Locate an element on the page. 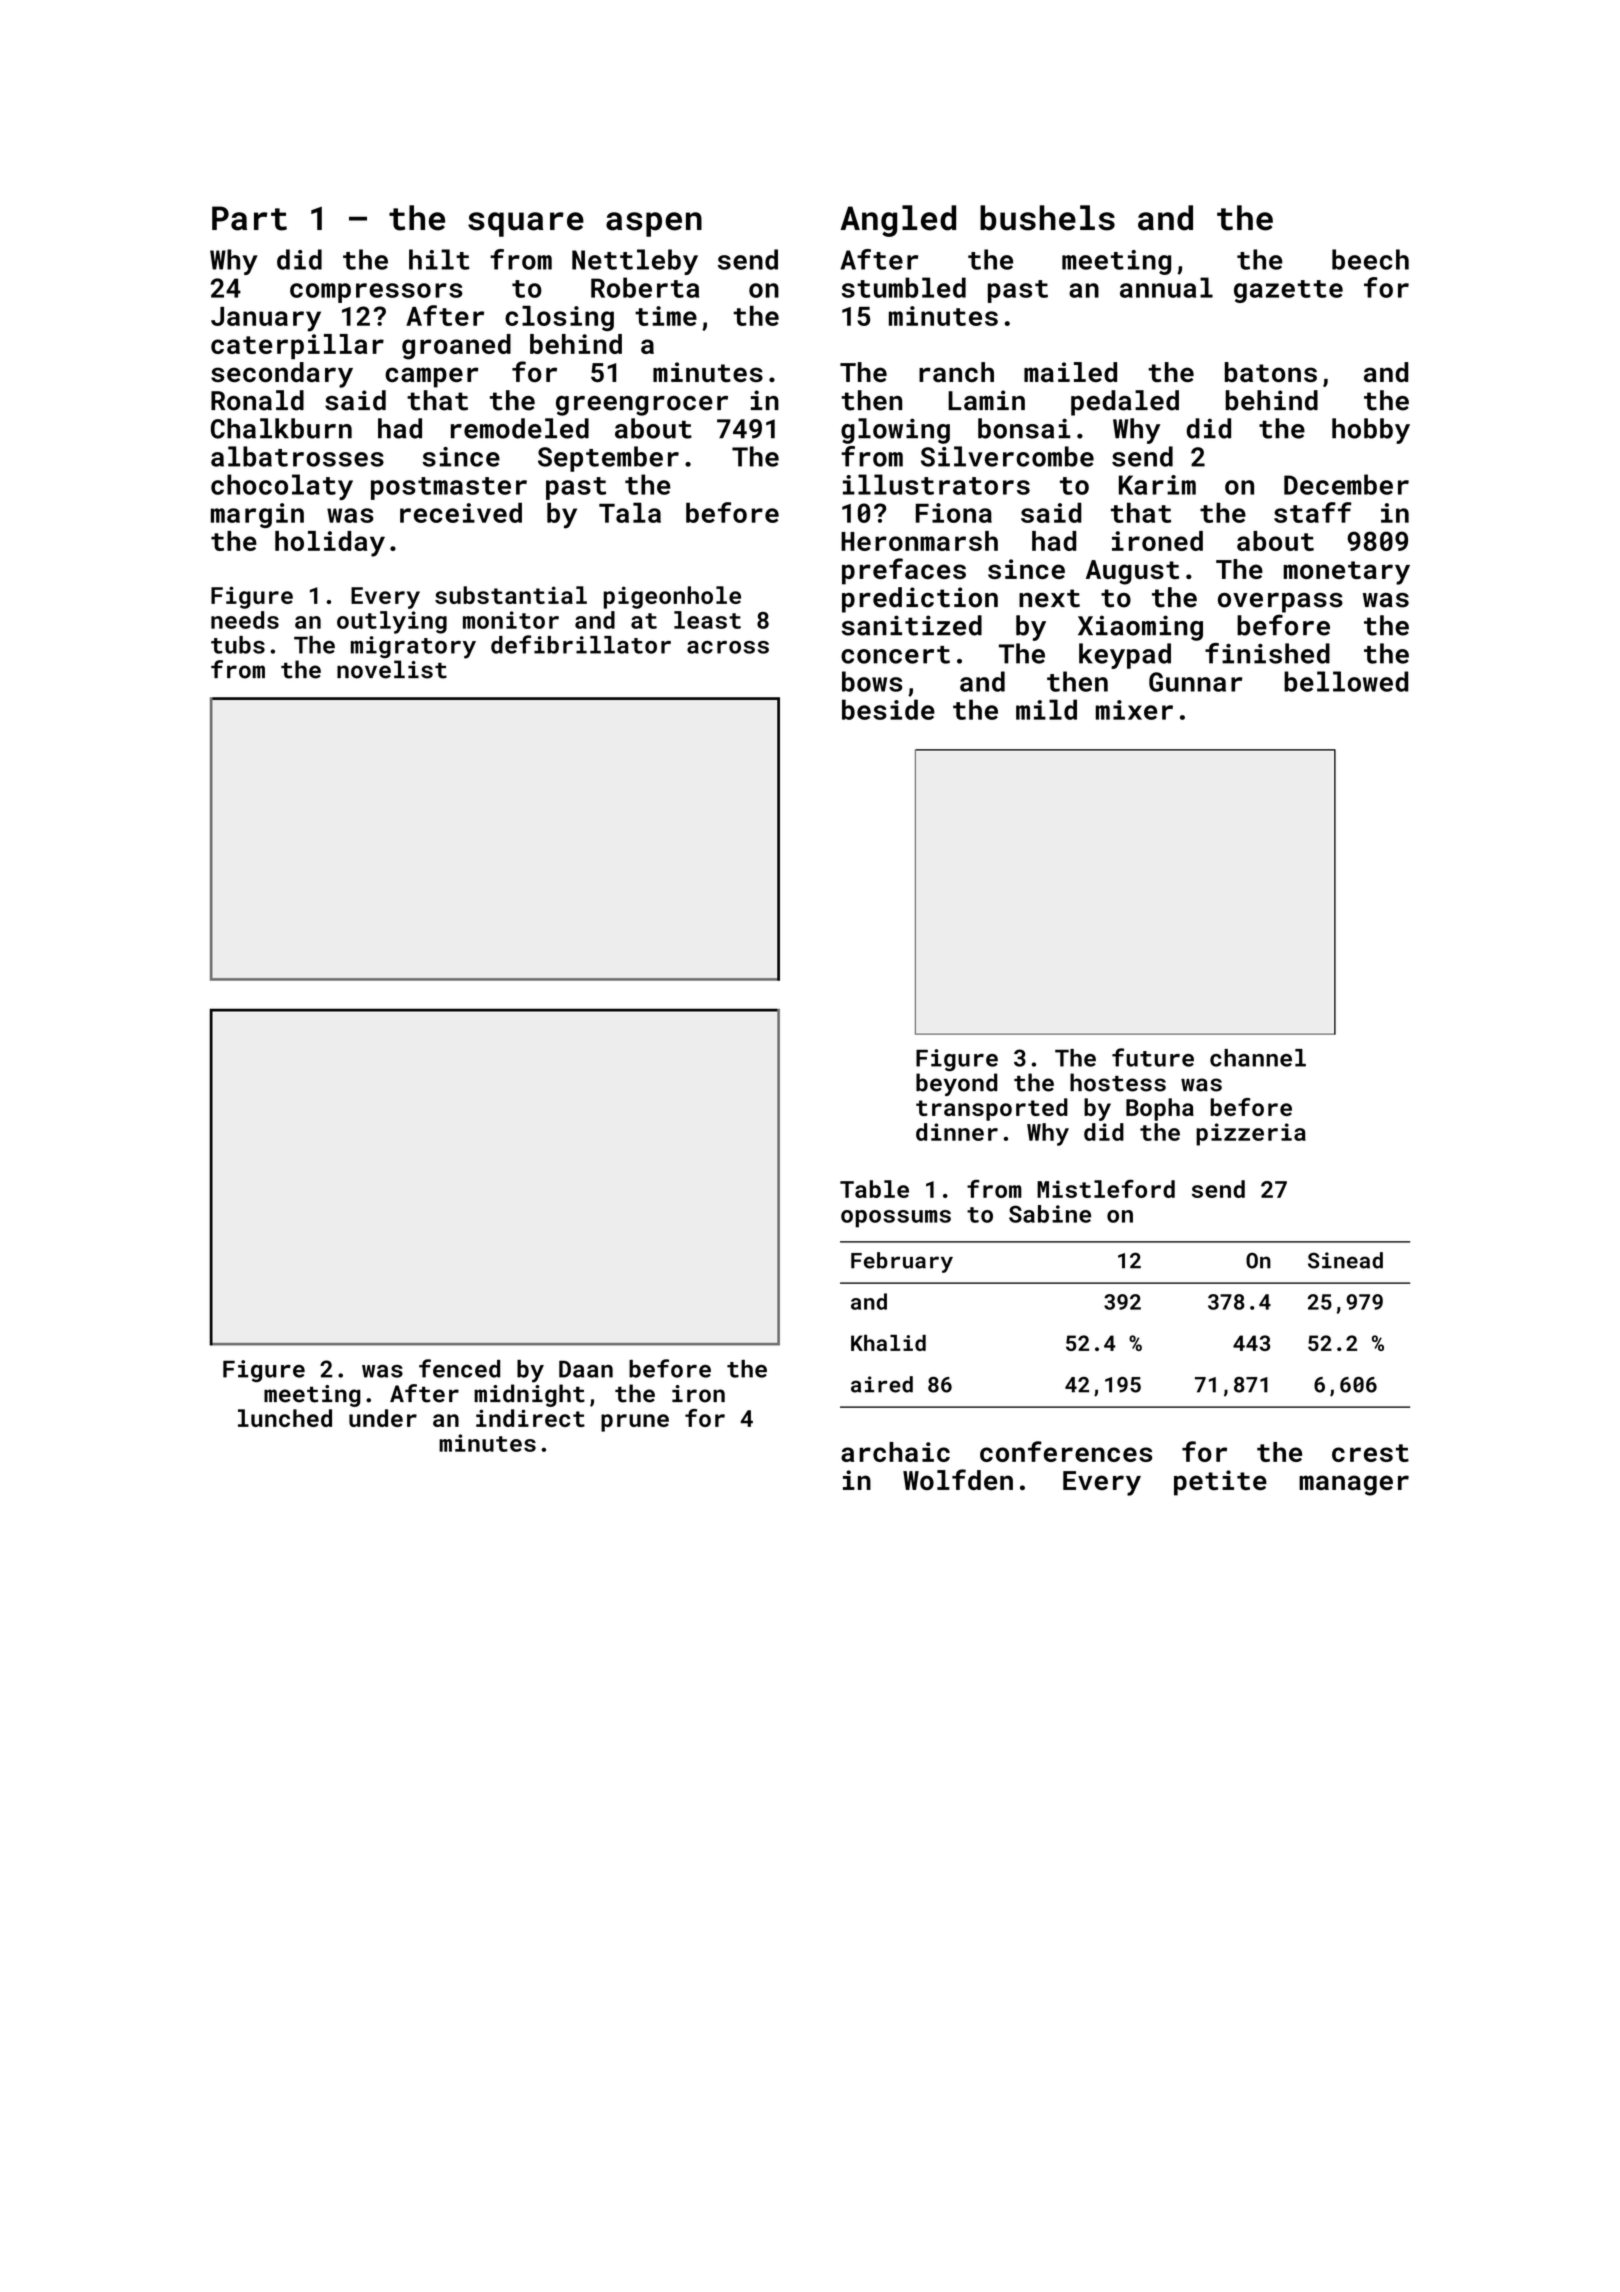 This document has height=2292, width=1620. beside is located at coordinates (888, 709).
